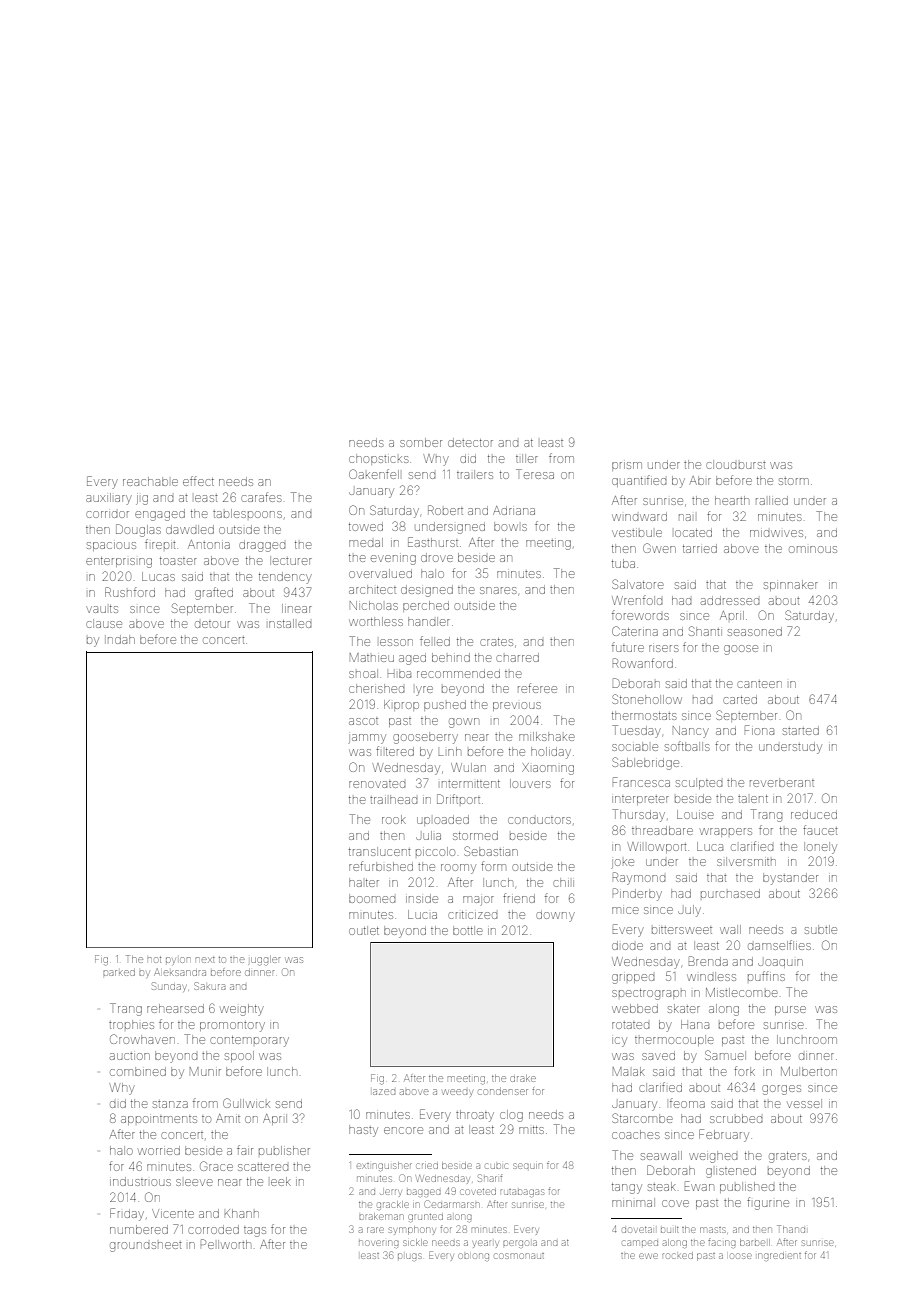 Image resolution: width=924 pixels, height=1308 pixels. What do you see at coordinates (281, 1181) in the page?
I see `leek` at bounding box center [281, 1181].
